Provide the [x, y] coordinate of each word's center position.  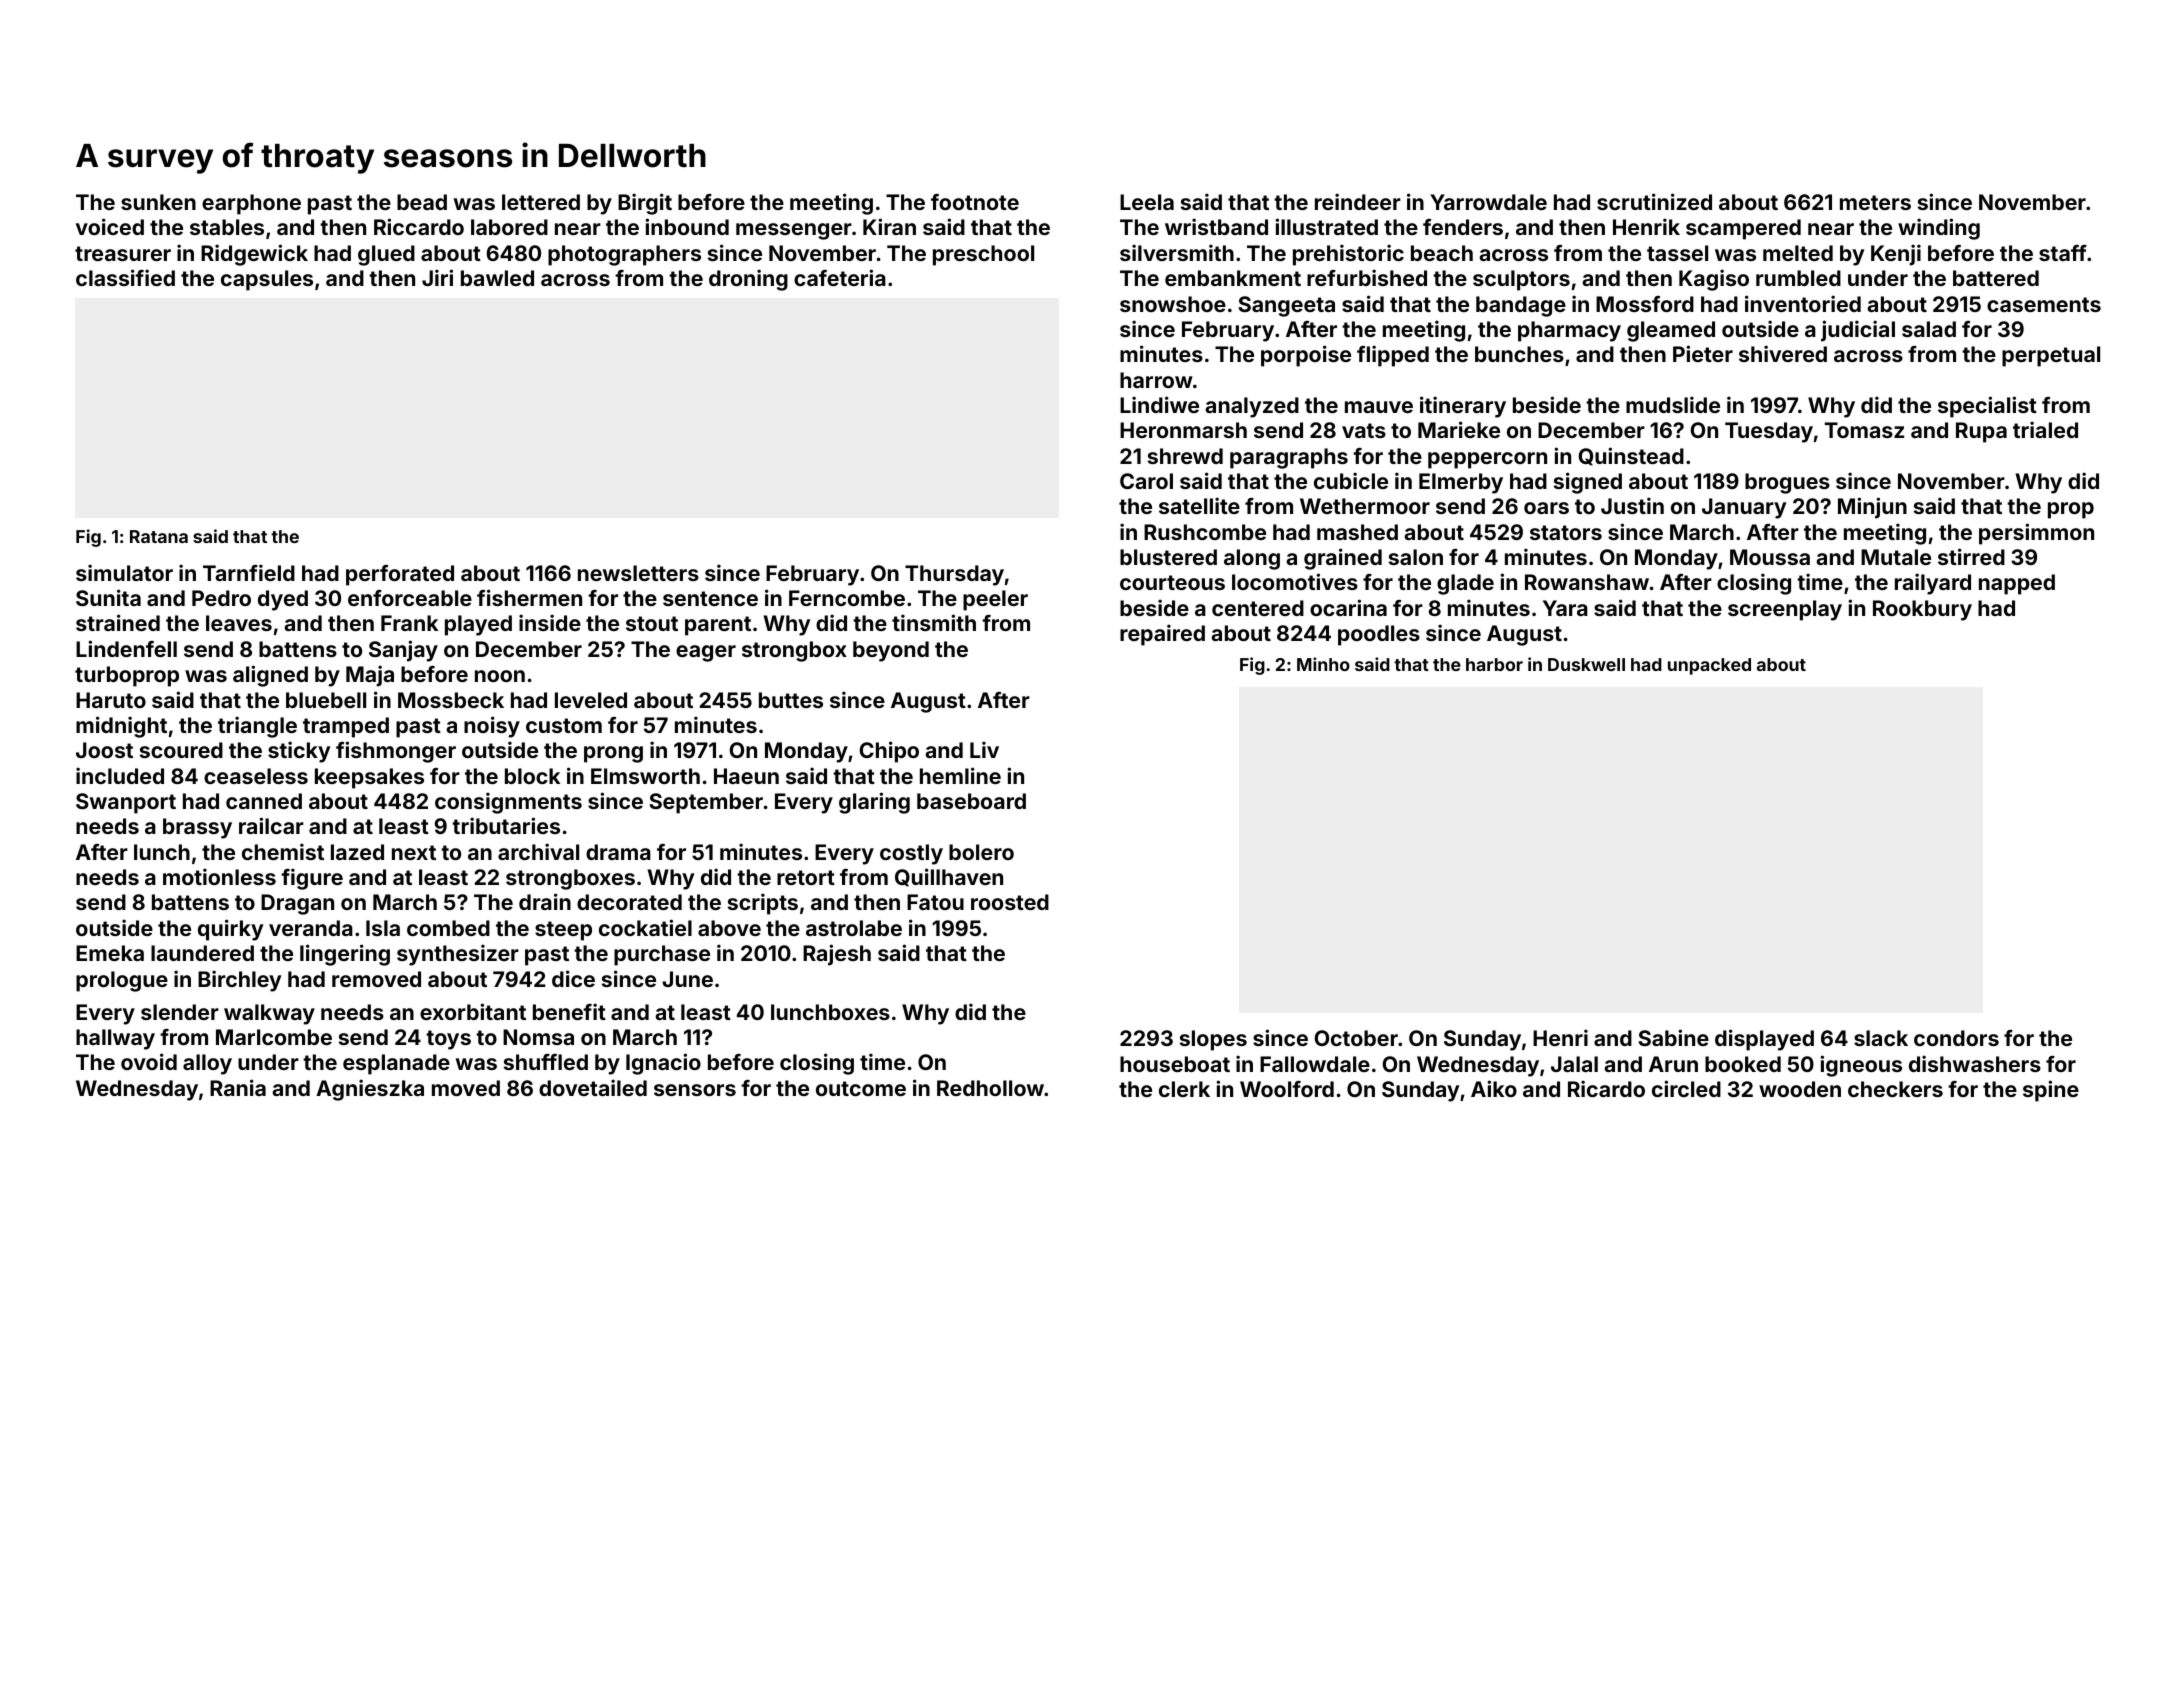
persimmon [2036, 534]
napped [2017, 584]
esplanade [396, 1064]
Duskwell [1586, 664]
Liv [984, 749]
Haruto [111, 700]
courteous [1172, 582]
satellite [1199, 505]
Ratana [159, 536]
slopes [1213, 1040]
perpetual [2051, 356]
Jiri [437, 277]
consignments [508, 803]
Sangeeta [1286, 306]
